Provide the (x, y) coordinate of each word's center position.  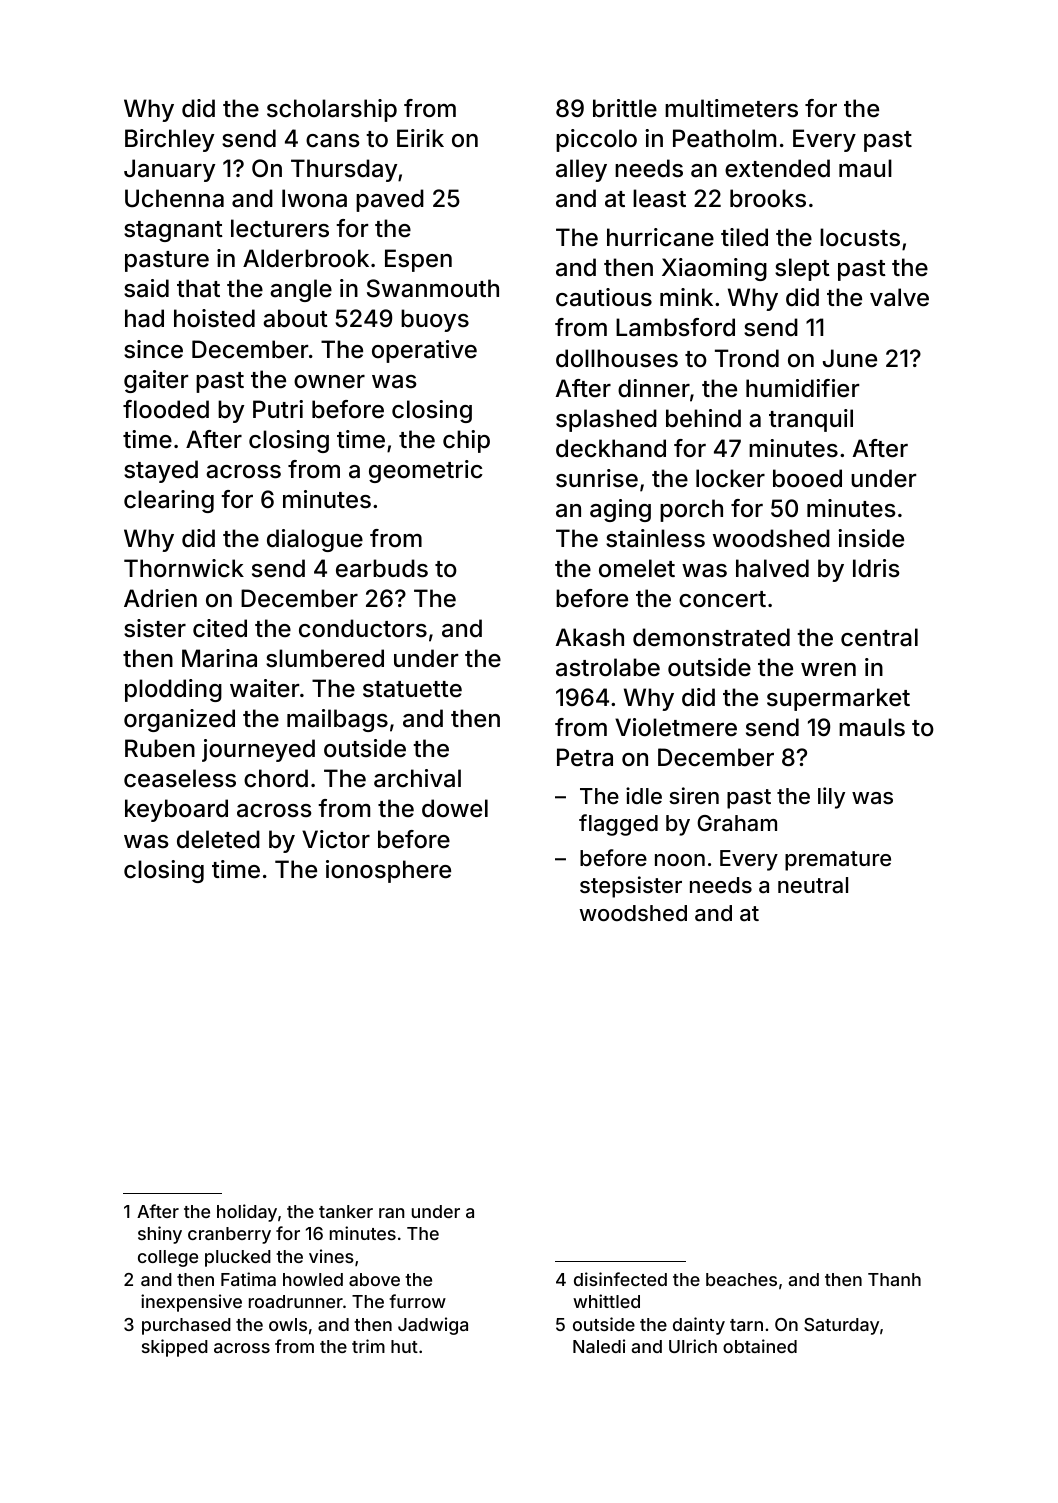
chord (276, 778)
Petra (585, 757)
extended (777, 168)
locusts (860, 237)
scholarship (332, 110)
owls (288, 1324)
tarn (746, 1325)
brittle (625, 108)
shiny (160, 1235)
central (879, 637)
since (153, 349)
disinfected (620, 1279)
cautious (604, 297)
